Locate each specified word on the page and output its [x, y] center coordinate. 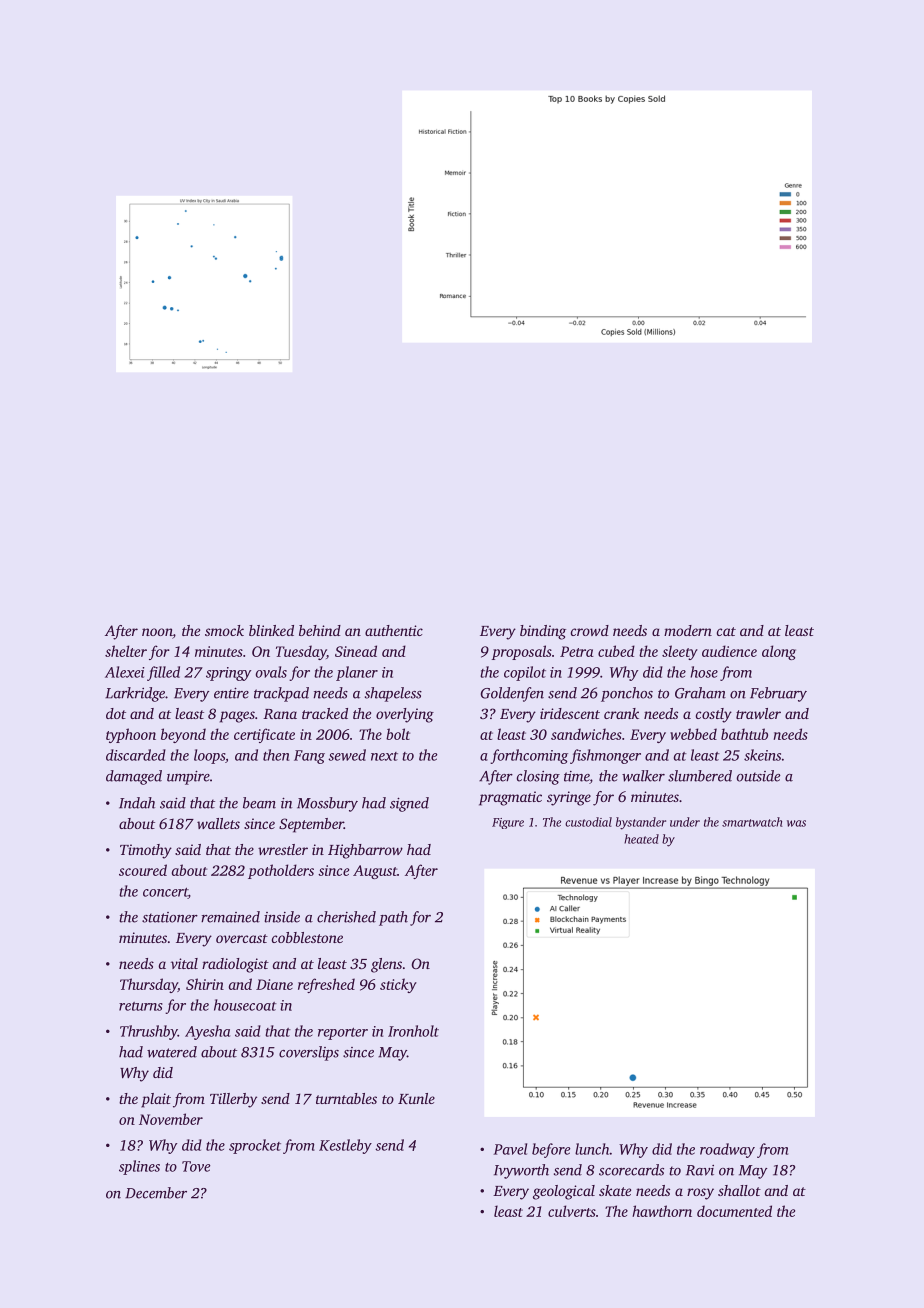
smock [224, 630]
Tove [196, 1166]
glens [386, 965]
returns [141, 1006]
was [796, 823]
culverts [572, 1211]
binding [543, 632]
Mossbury [327, 804]
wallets [218, 823]
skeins [762, 755]
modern [688, 630]
